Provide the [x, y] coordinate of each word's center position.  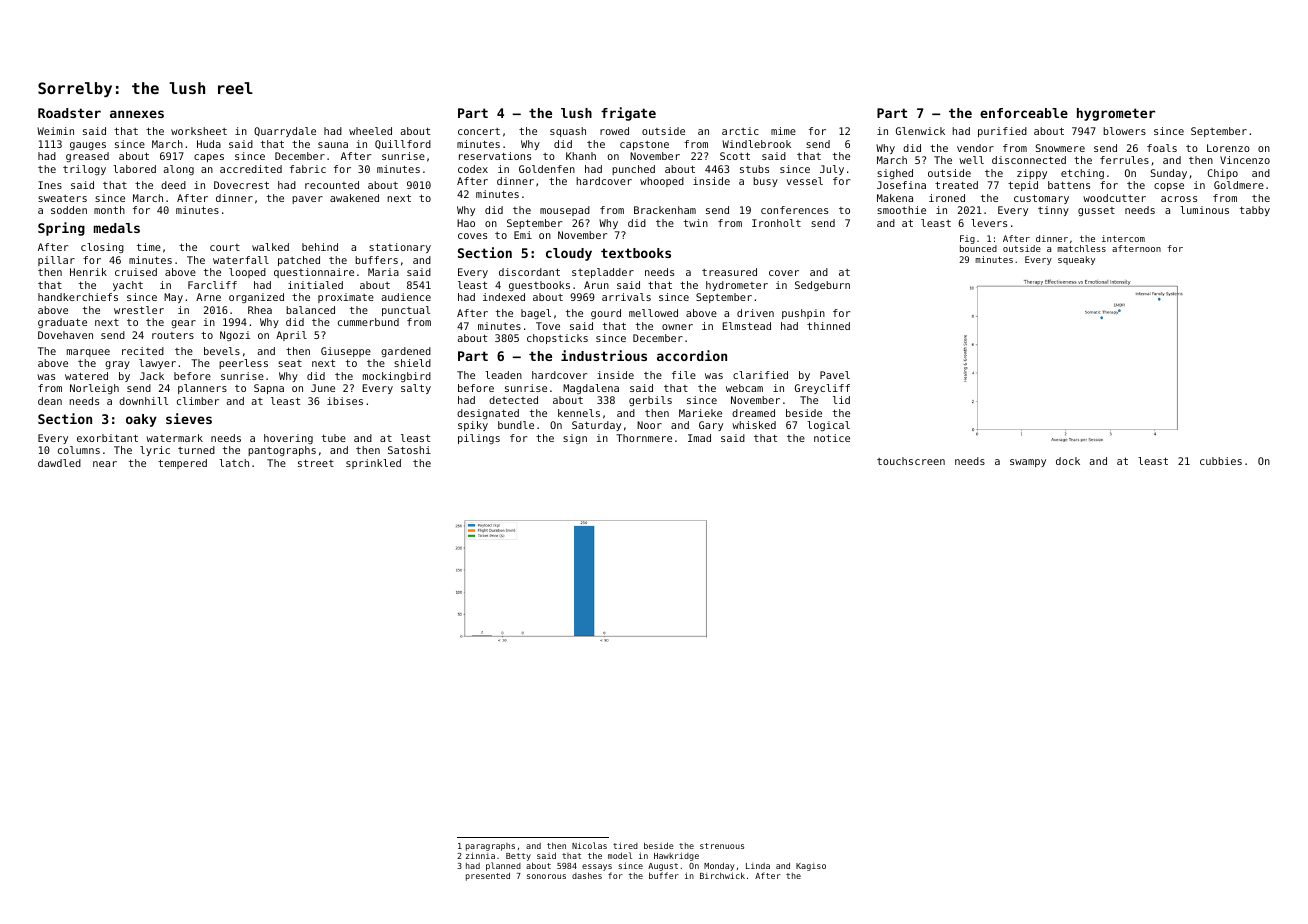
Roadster [69, 113]
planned [503, 866]
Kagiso [811, 867]
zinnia [480, 855]
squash [568, 132]
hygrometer [1116, 114]
